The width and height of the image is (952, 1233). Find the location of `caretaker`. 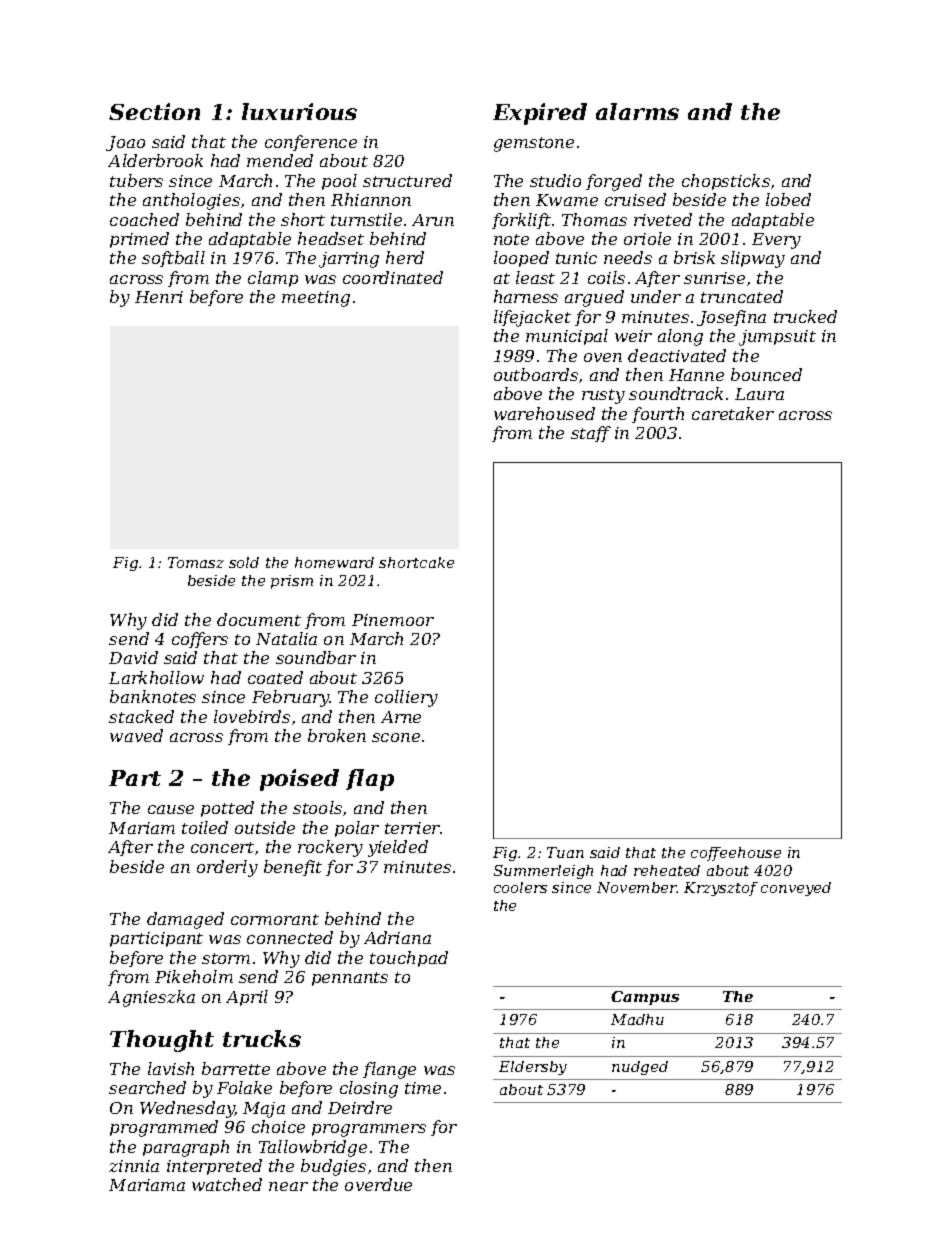

caretaker is located at coordinates (733, 413).
